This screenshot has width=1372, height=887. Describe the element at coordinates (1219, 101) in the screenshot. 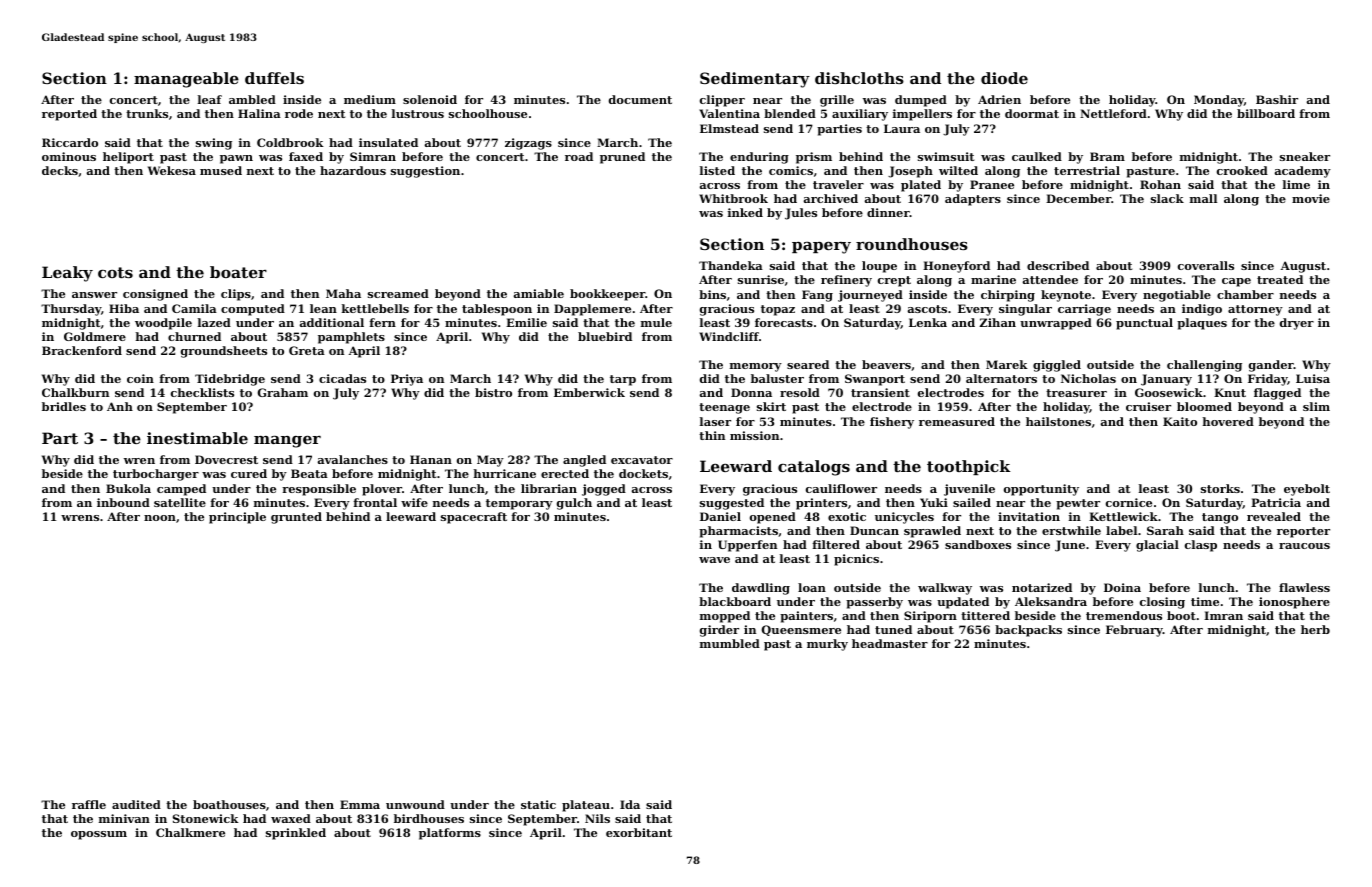

I see `Monday` at that location.
